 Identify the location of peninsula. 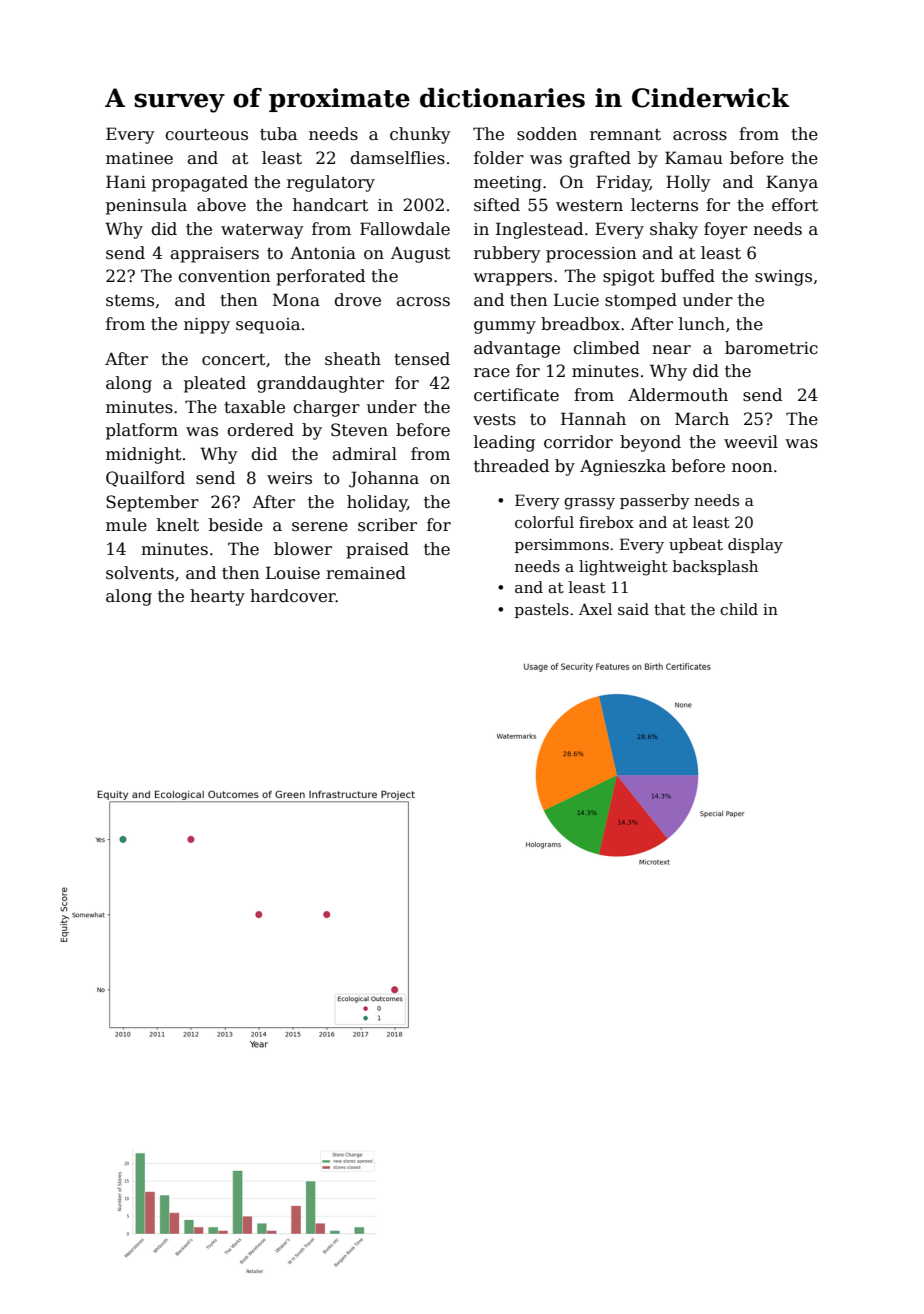
(146, 206).
